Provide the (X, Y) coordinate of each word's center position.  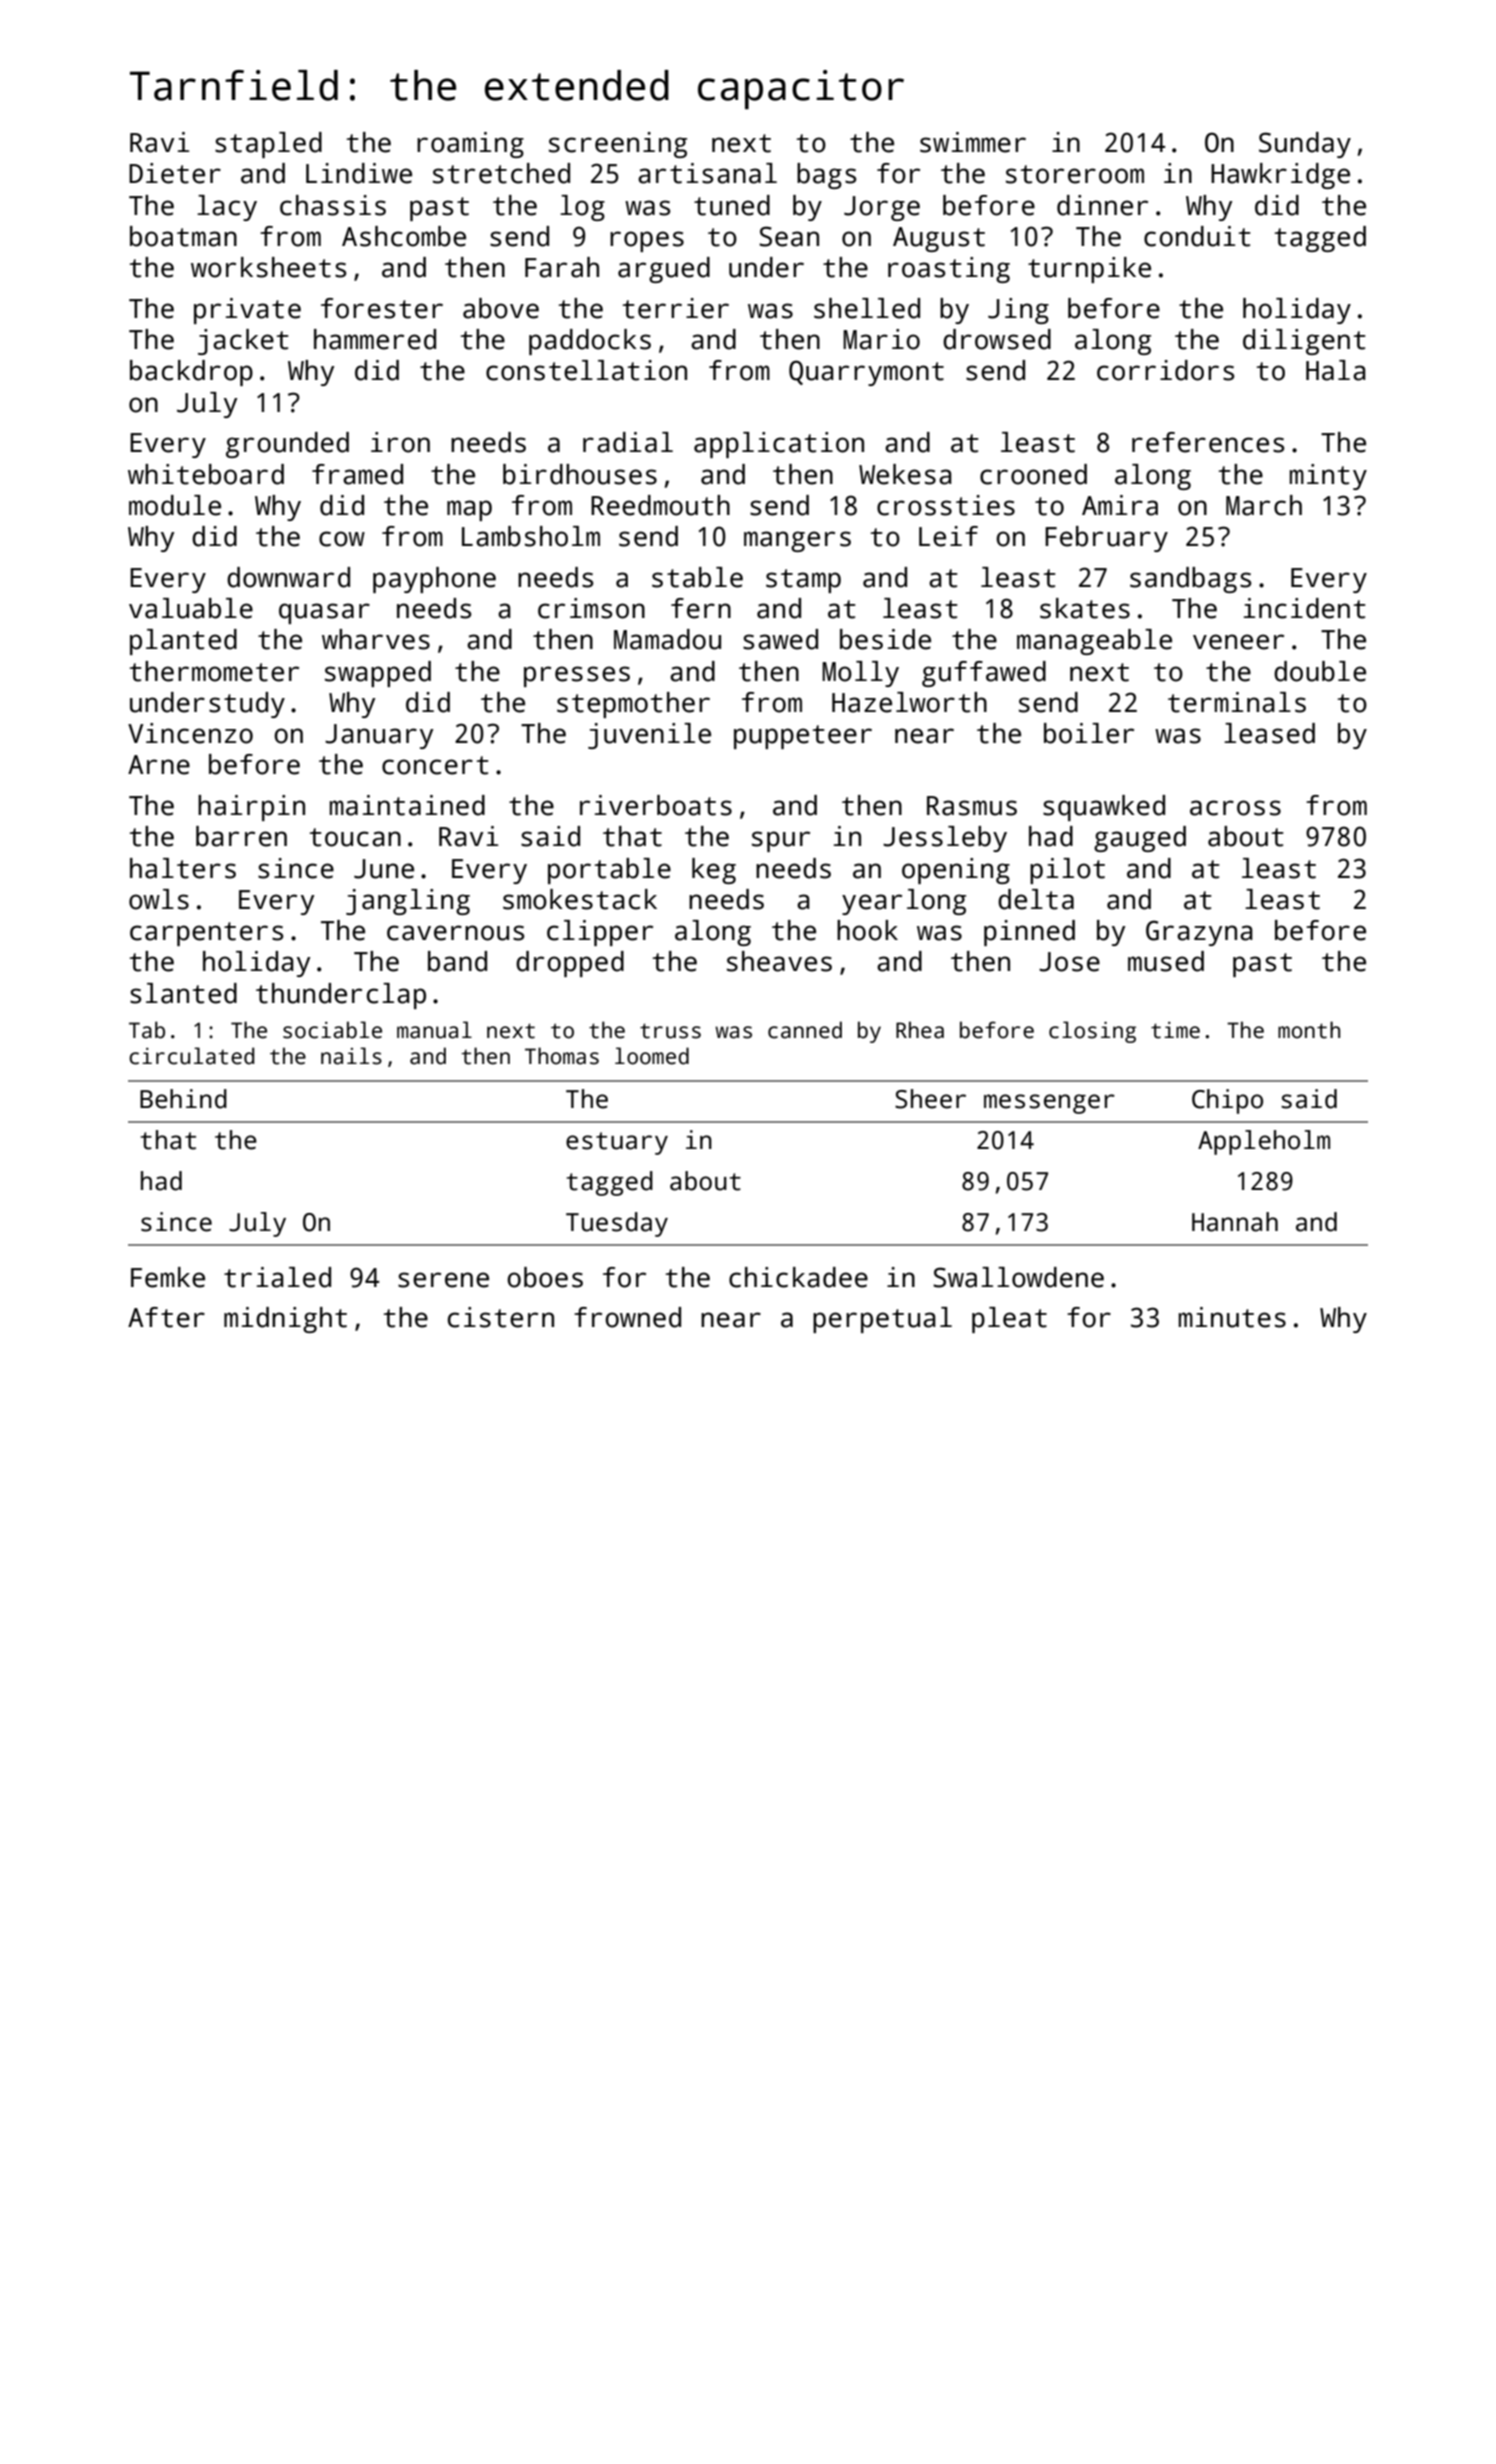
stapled (268, 145)
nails (351, 1056)
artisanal (707, 173)
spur (781, 841)
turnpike (1089, 270)
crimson (591, 608)
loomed (652, 1056)
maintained (407, 805)
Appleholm (1264, 1142)
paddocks (590, 342)
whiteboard (206, 474)
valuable (191, 608)
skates (1085, 608)
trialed (277, 1277)
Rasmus (972, 806)
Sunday (1305, 145)
